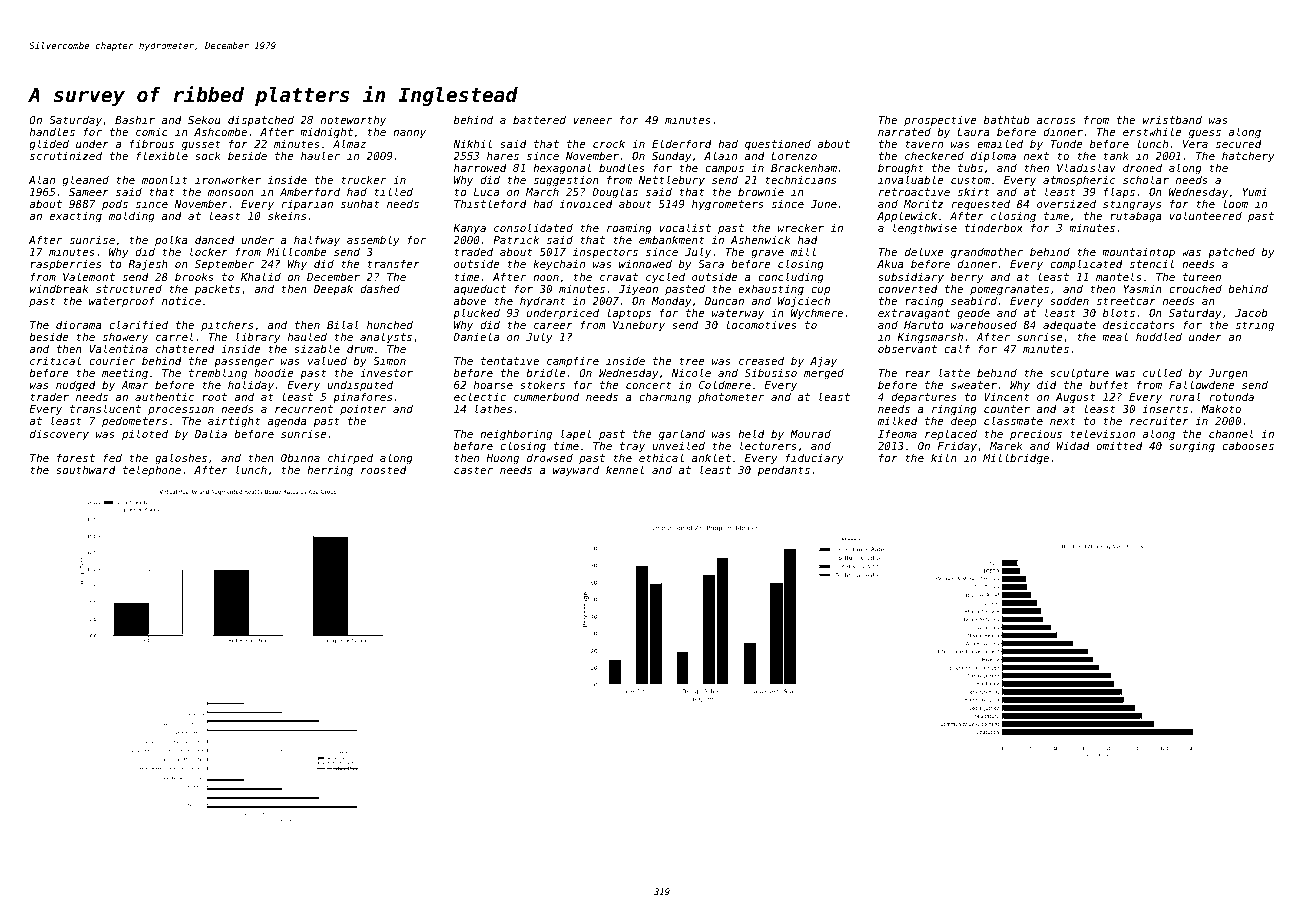  Describe the element at coordinates (343, 324) in the document. I see `Bilal` at that location.
